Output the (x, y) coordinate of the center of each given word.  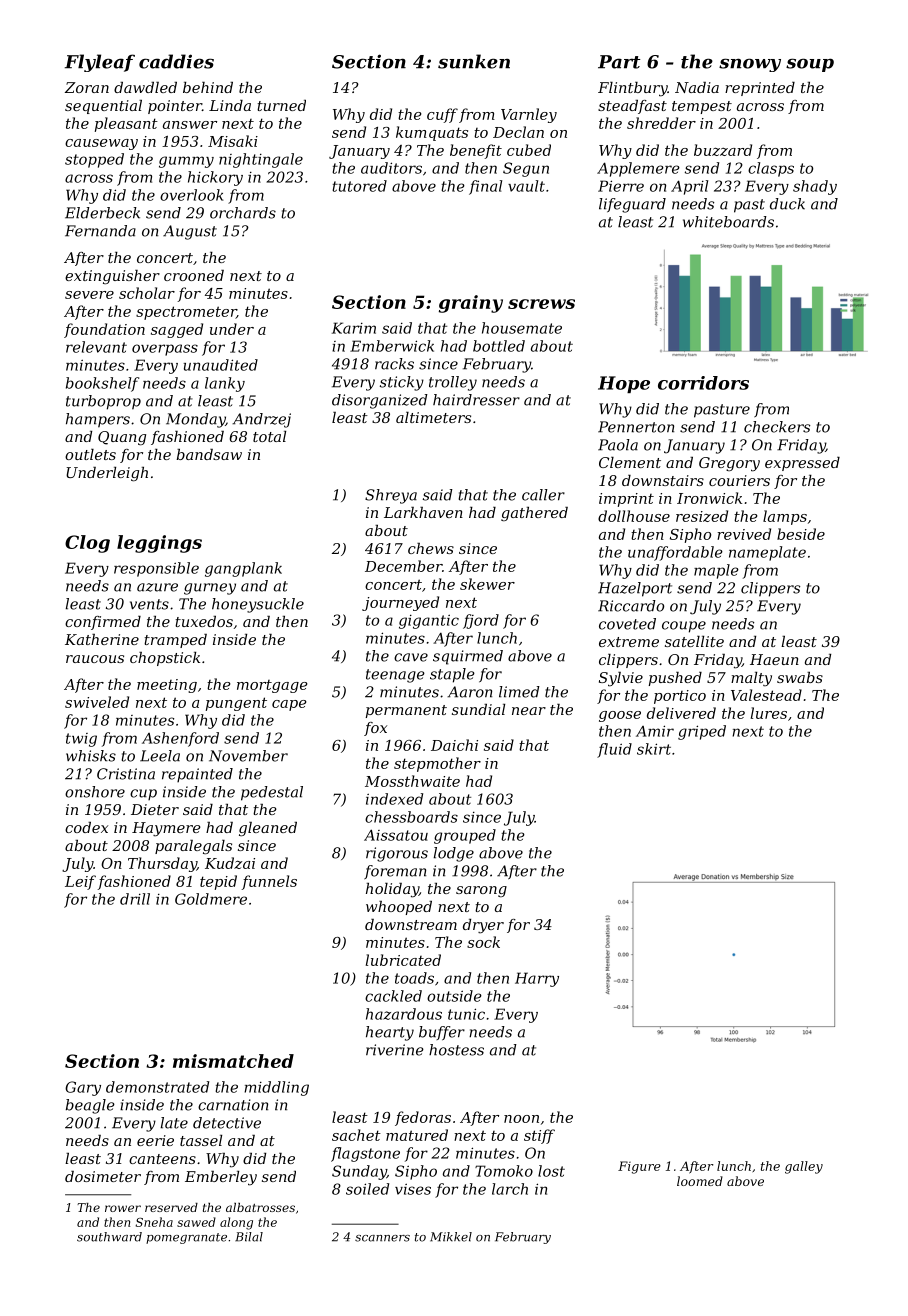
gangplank (243, 569)
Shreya (391, 496)
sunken (474, 61)
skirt (654, 749)
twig (81, 740)
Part (619, 62)
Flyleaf (100, 63)
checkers (777, 427)
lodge (454, 854)
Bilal (249, 1237)
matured (417, 1135)
